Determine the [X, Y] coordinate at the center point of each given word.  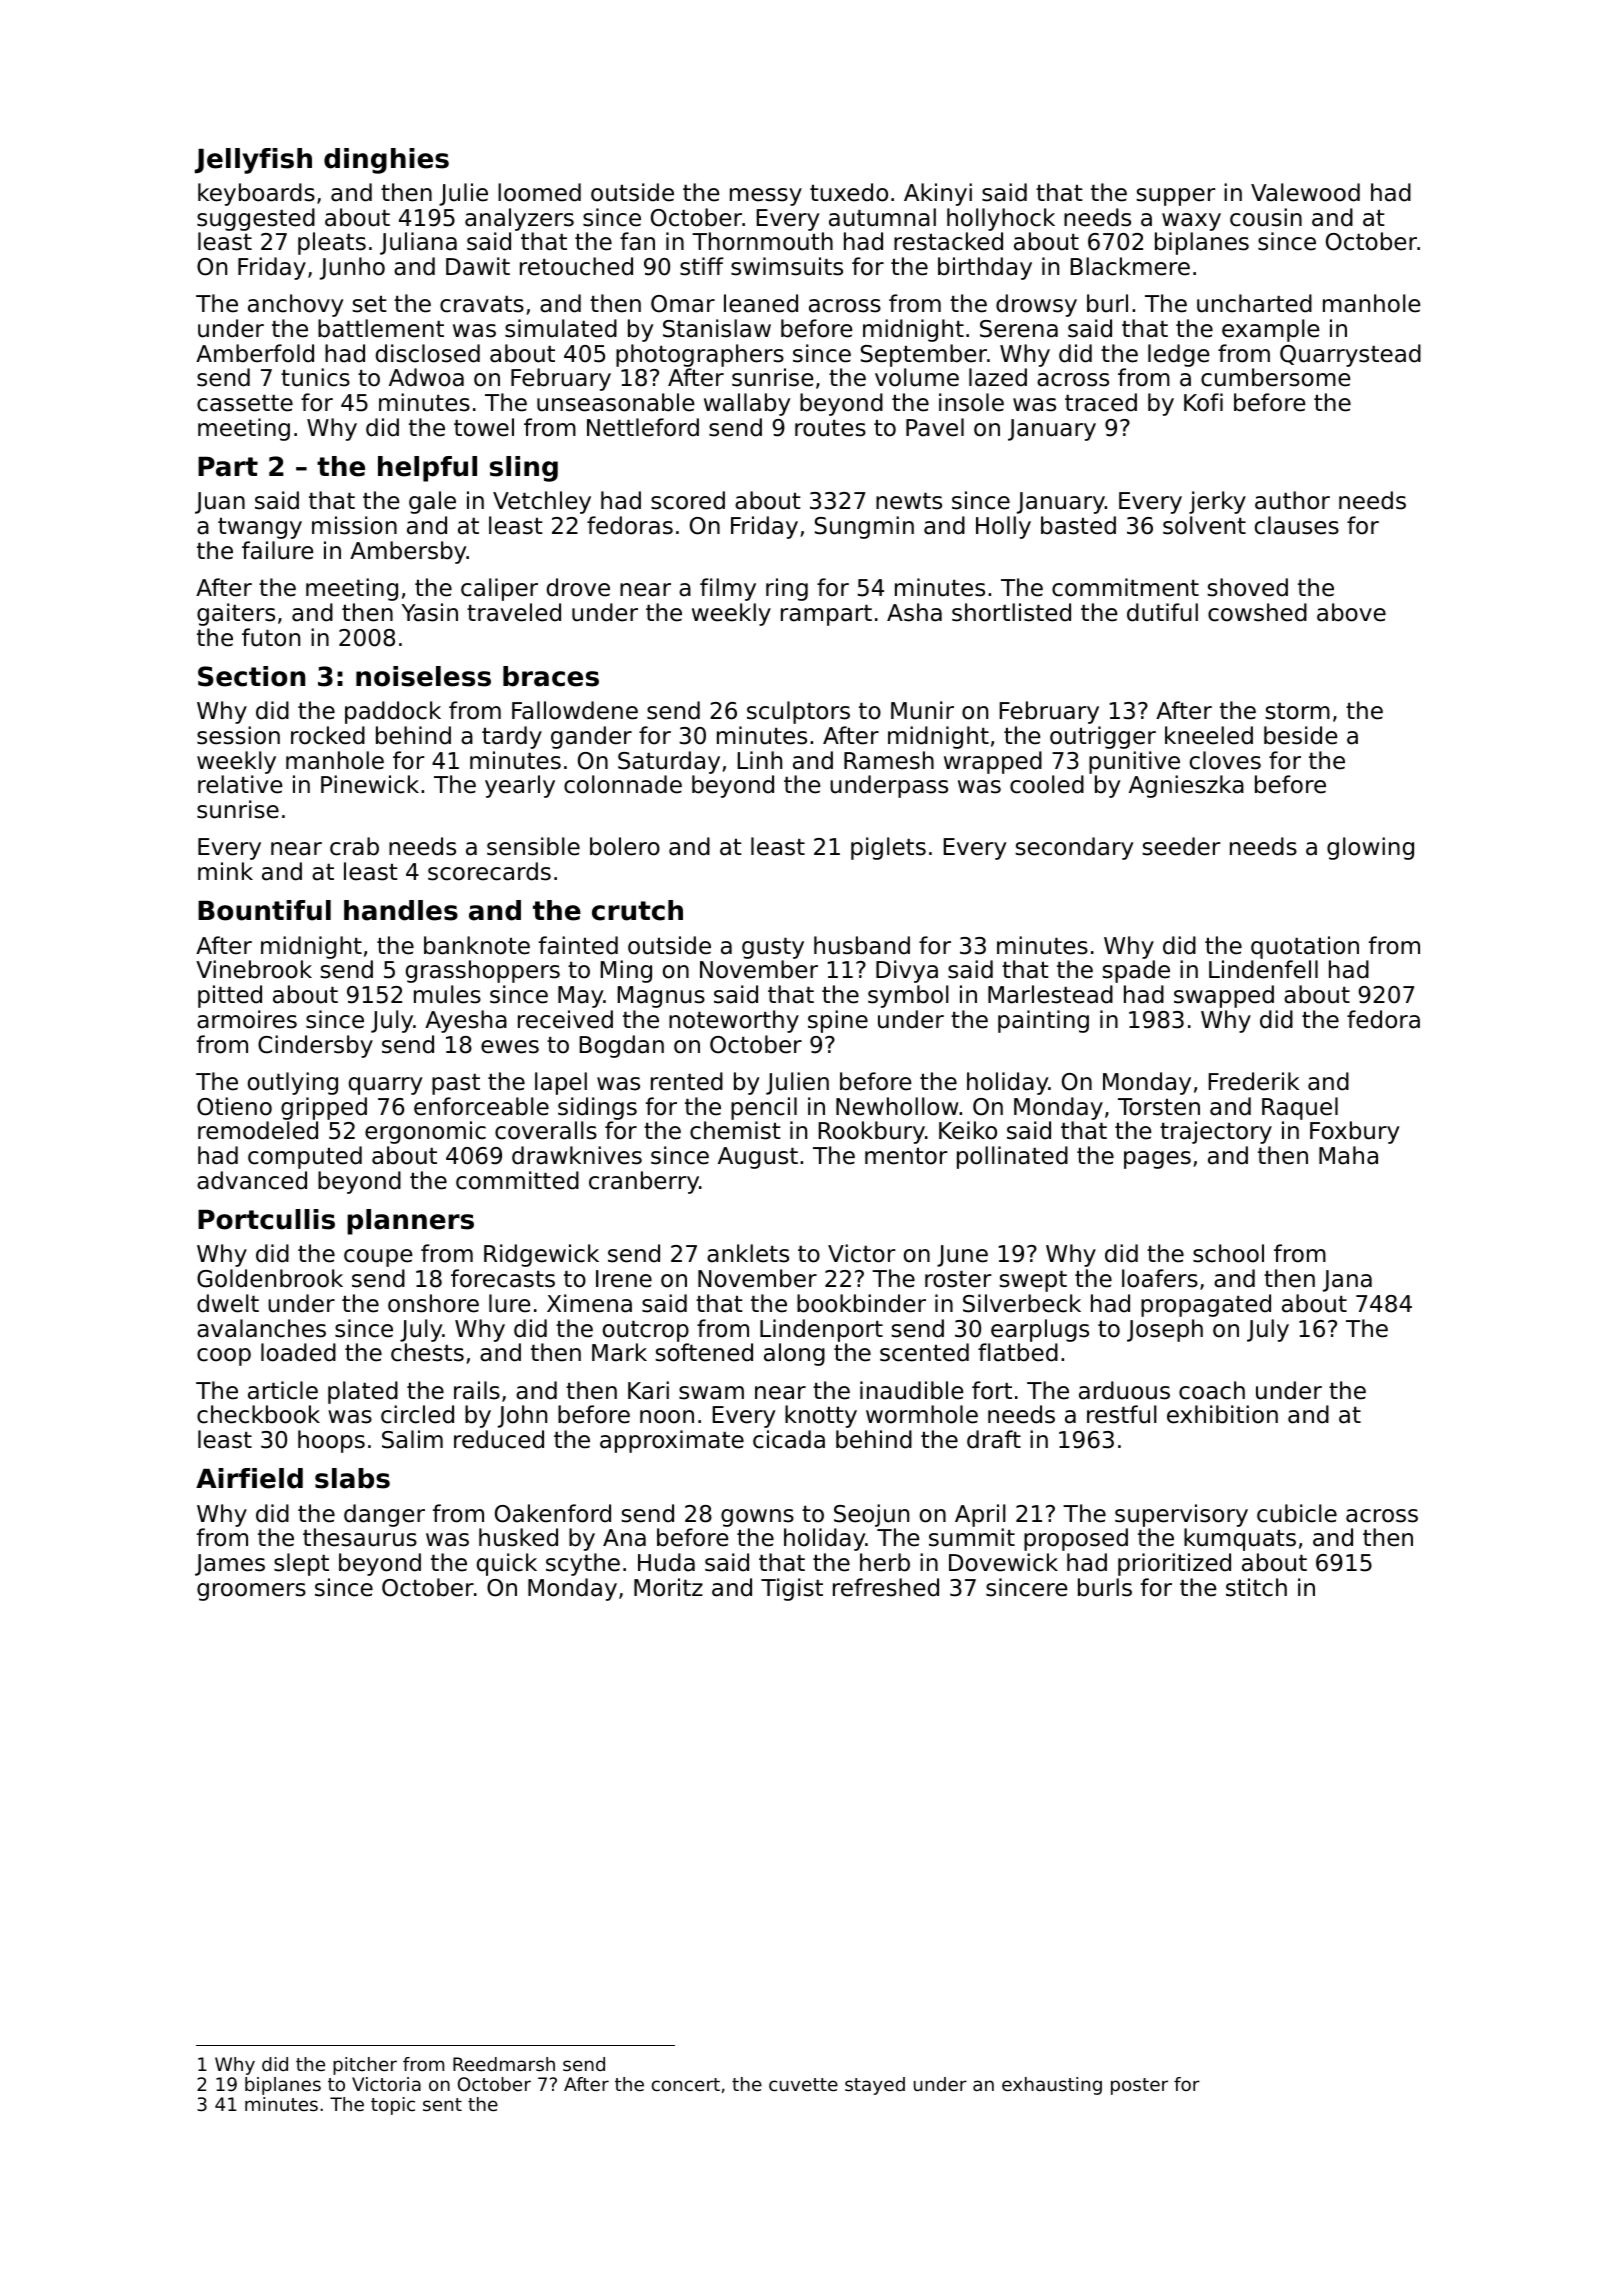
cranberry [644, 1182]
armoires [247, 1019]
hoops [331, 1441]
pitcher [365, 2066]
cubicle [1297, 1513]
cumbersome [1275, 377]
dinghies [386, 161]
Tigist [792, 1589]
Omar [683, 304]
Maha [1348, 1155]
